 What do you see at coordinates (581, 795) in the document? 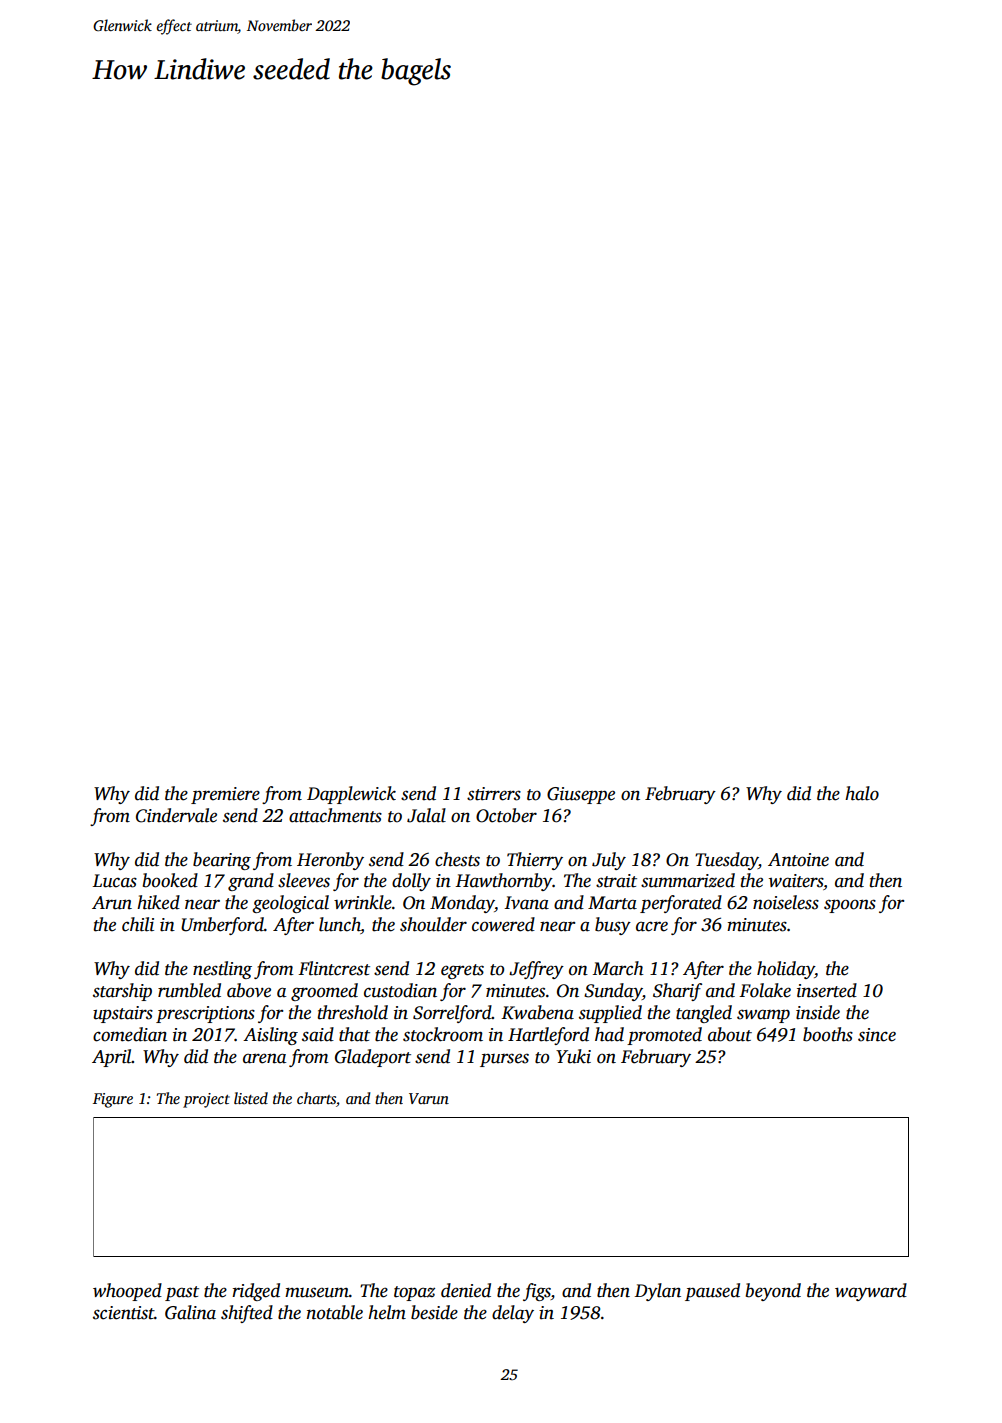
I see `Giuseppe` at bounding box center [581, 795].
